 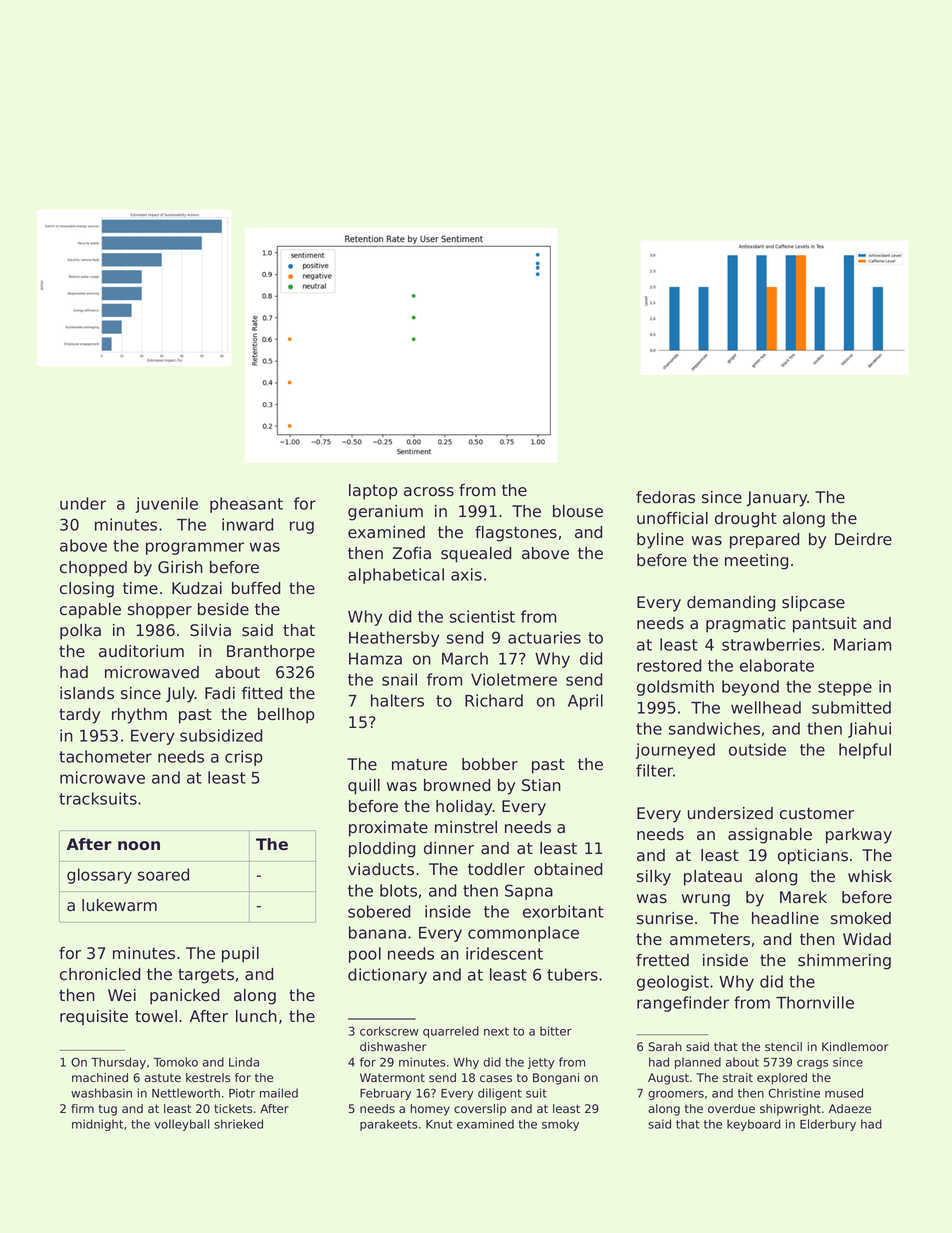 I want to click on targets, so click(x=206, y=976).
